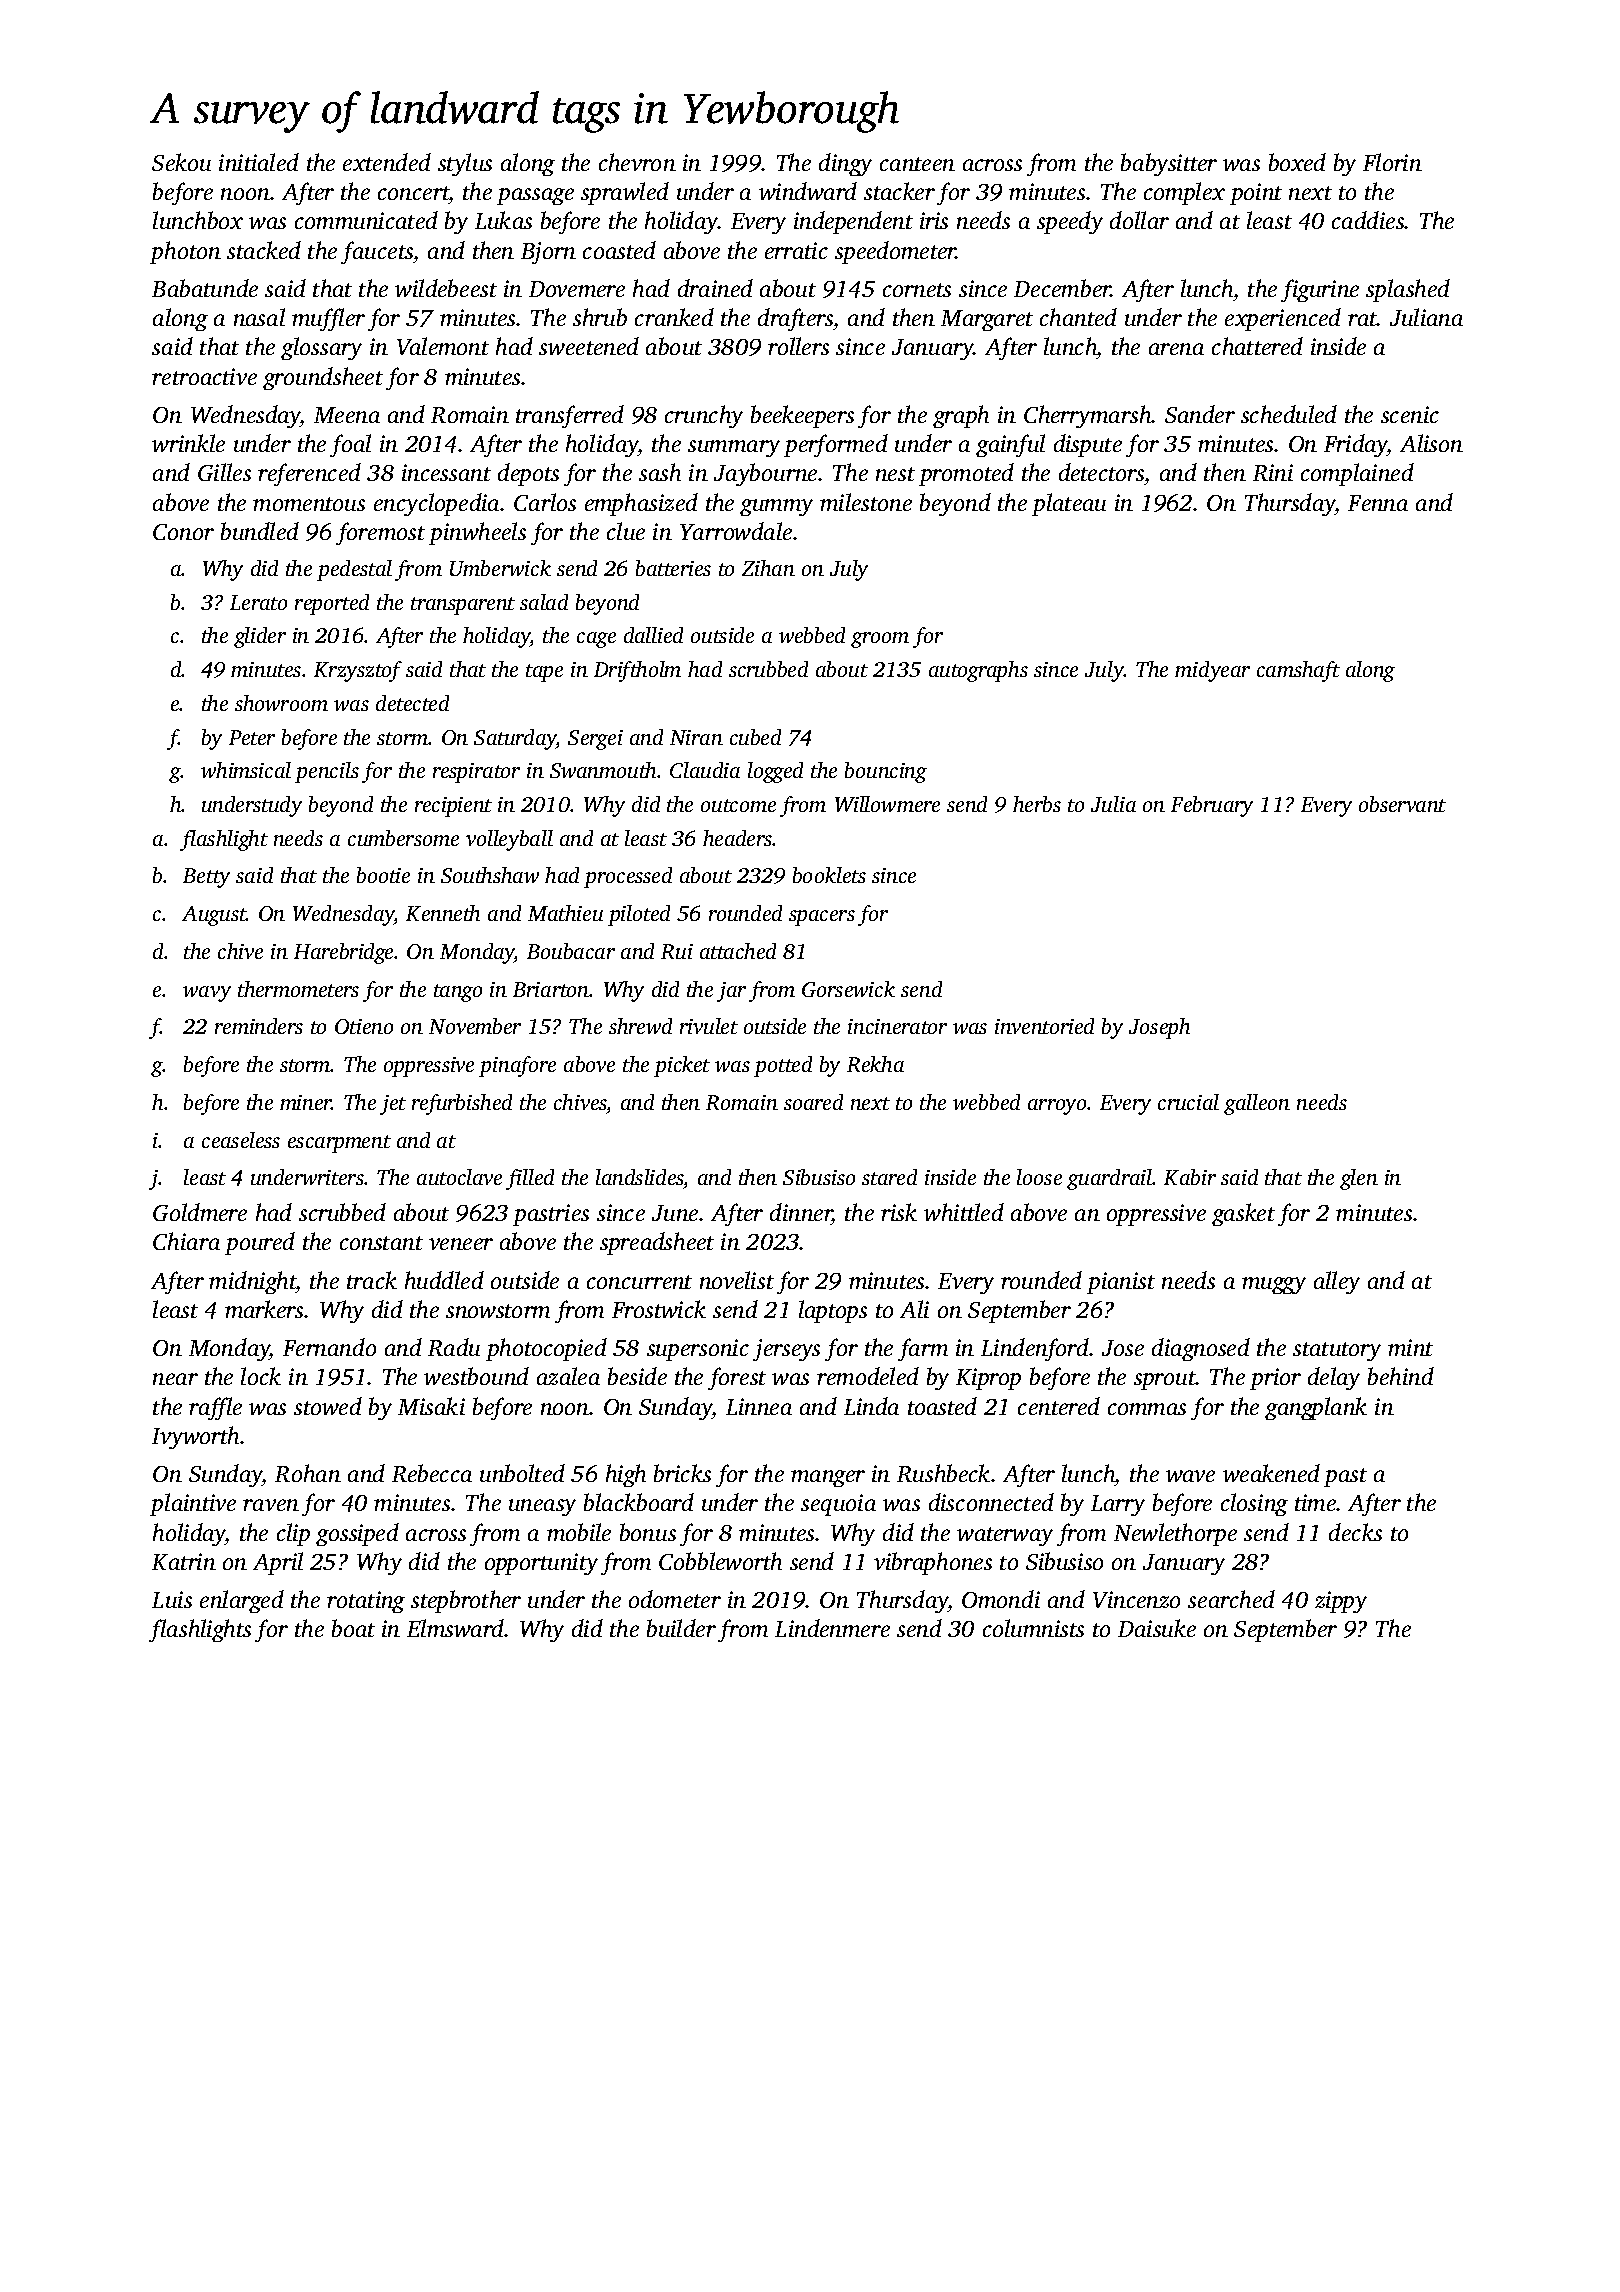  Describe the element at coordinates (1359, 1179) in the image. I see `glen` at that location.
